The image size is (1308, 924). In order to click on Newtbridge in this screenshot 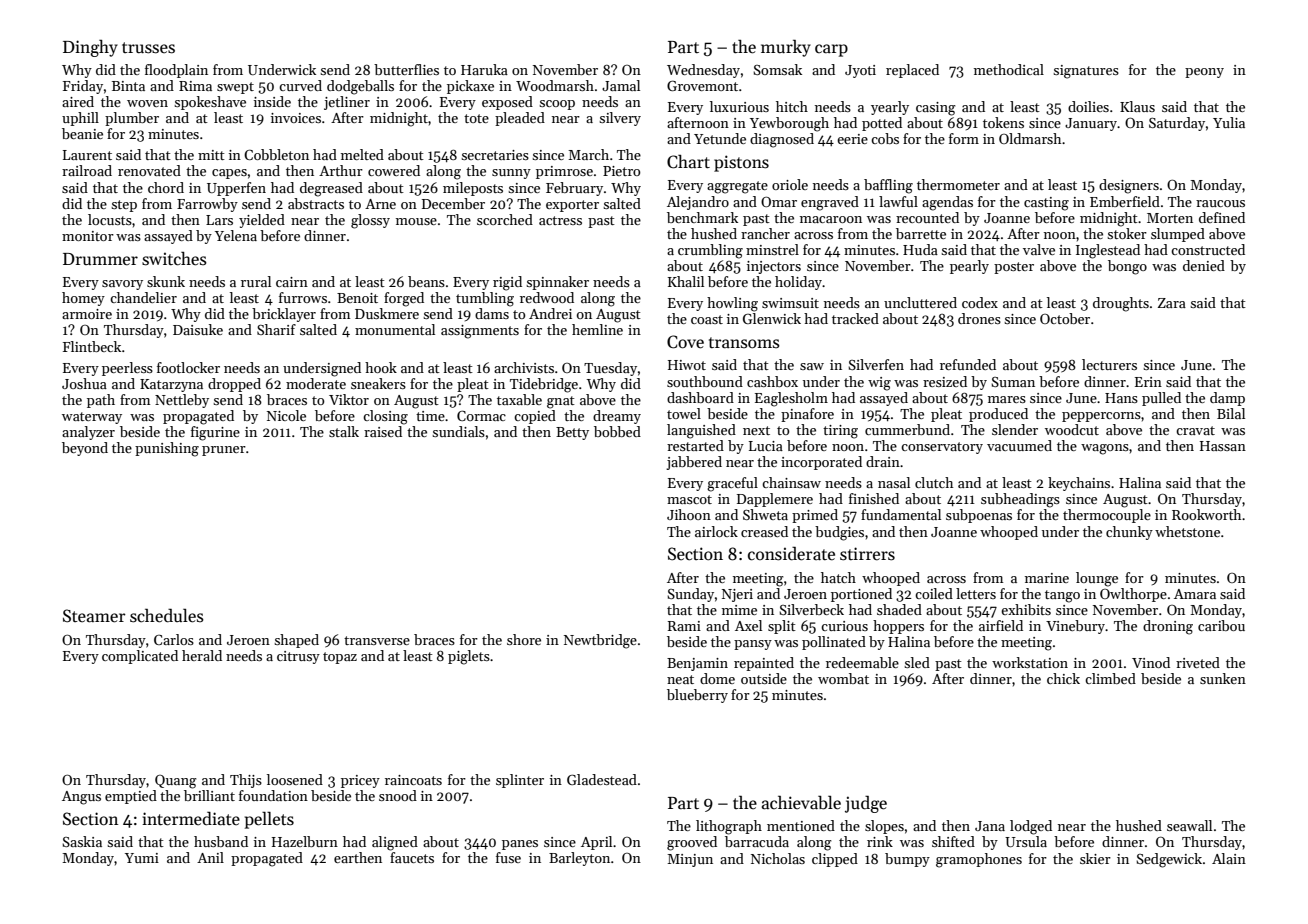, I will do `click(600, 641)`.
